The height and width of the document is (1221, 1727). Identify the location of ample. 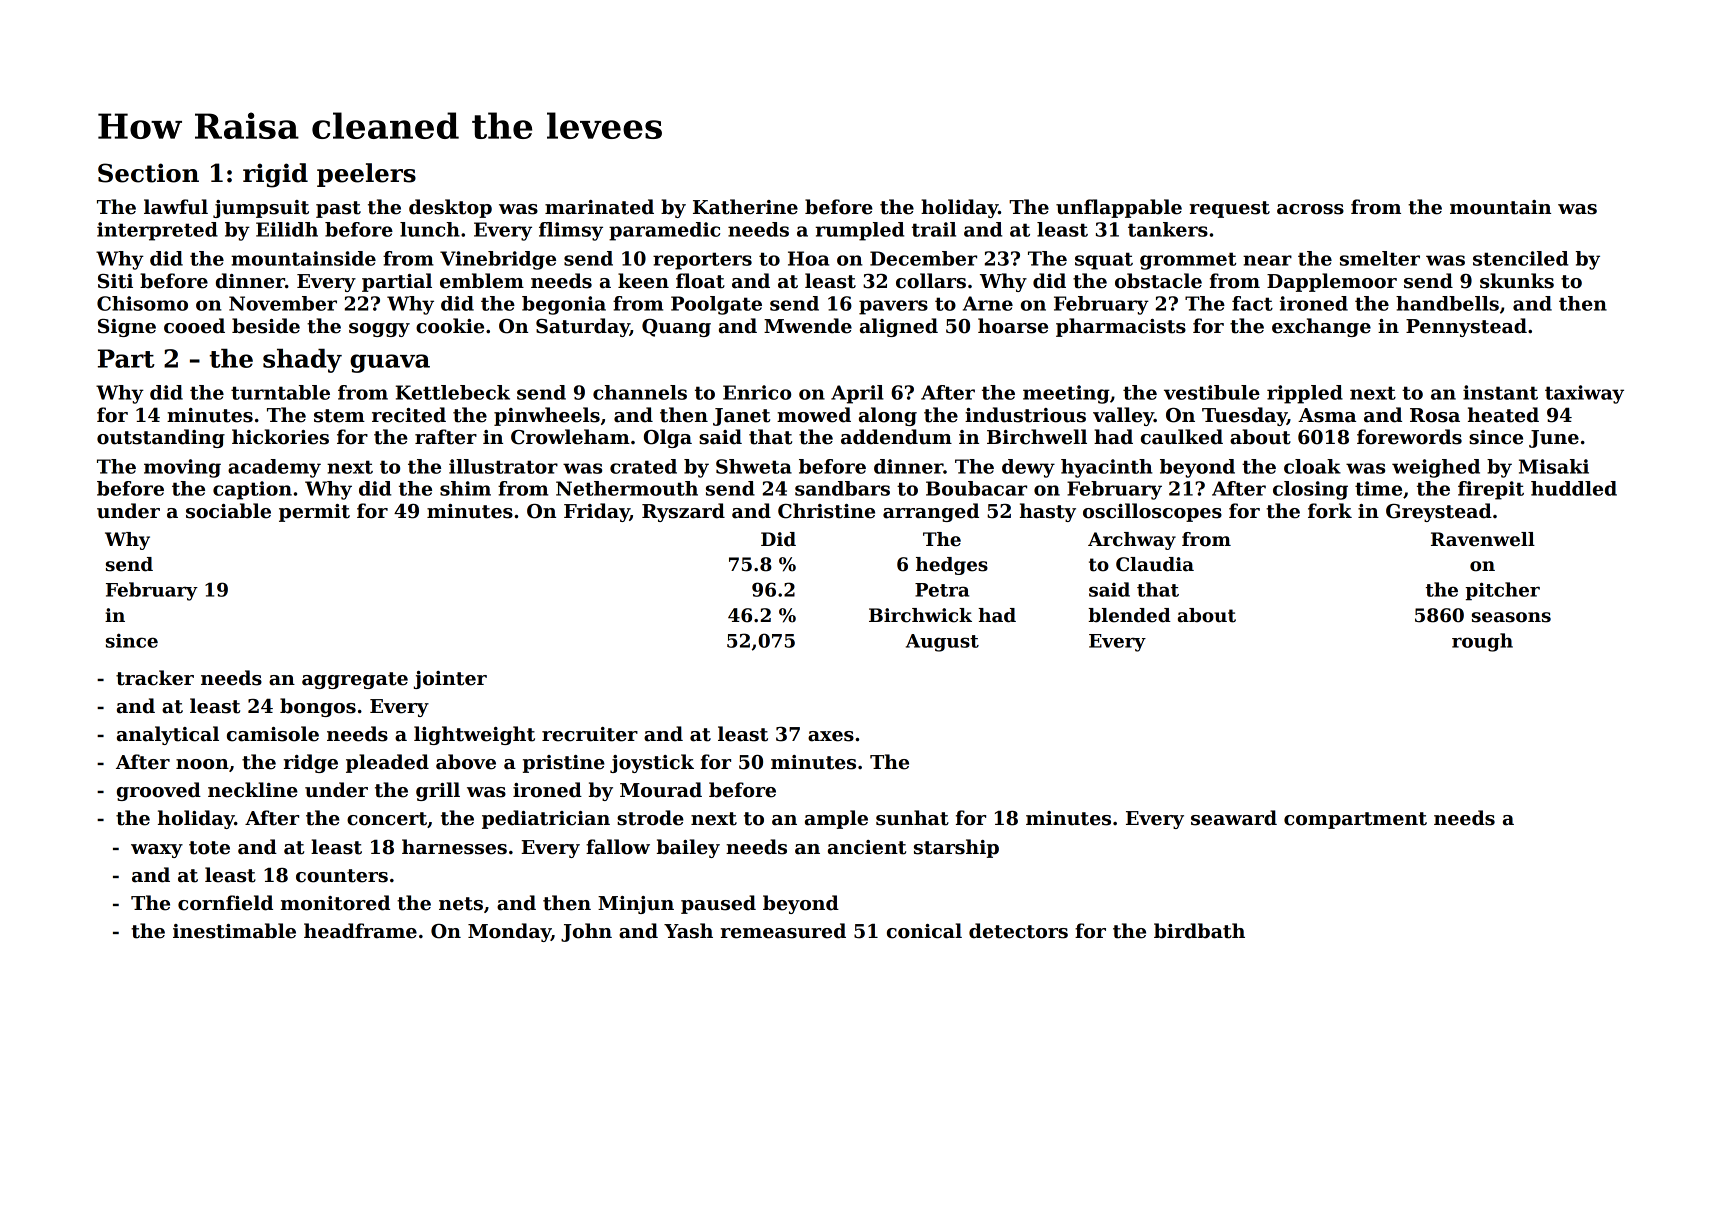
(836, 819).
